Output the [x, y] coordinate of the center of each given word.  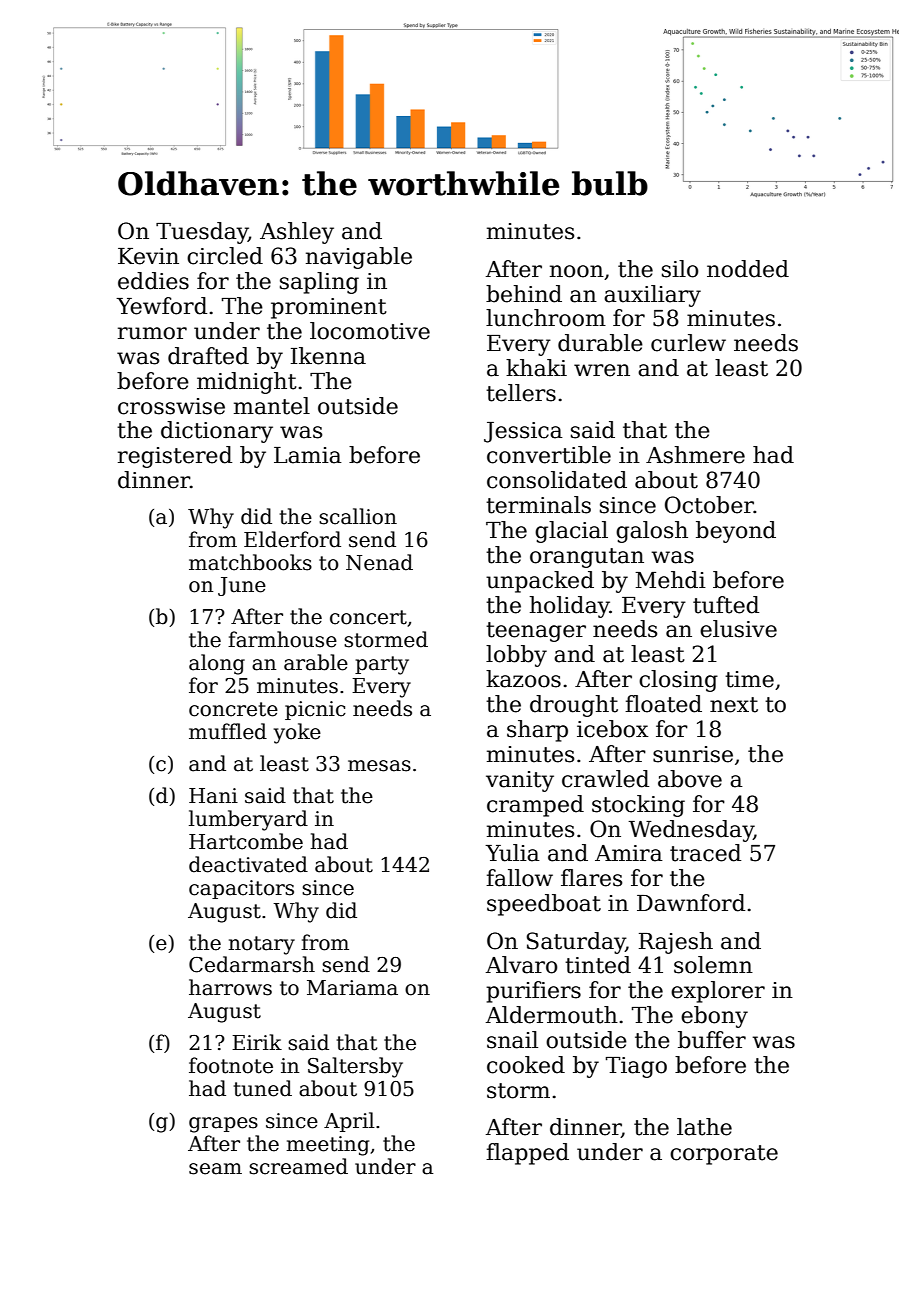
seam [215, 1169]
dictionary [217, 432]
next [734, 705]
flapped [527, 1154]
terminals [538, 505]
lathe [704, 1127]
